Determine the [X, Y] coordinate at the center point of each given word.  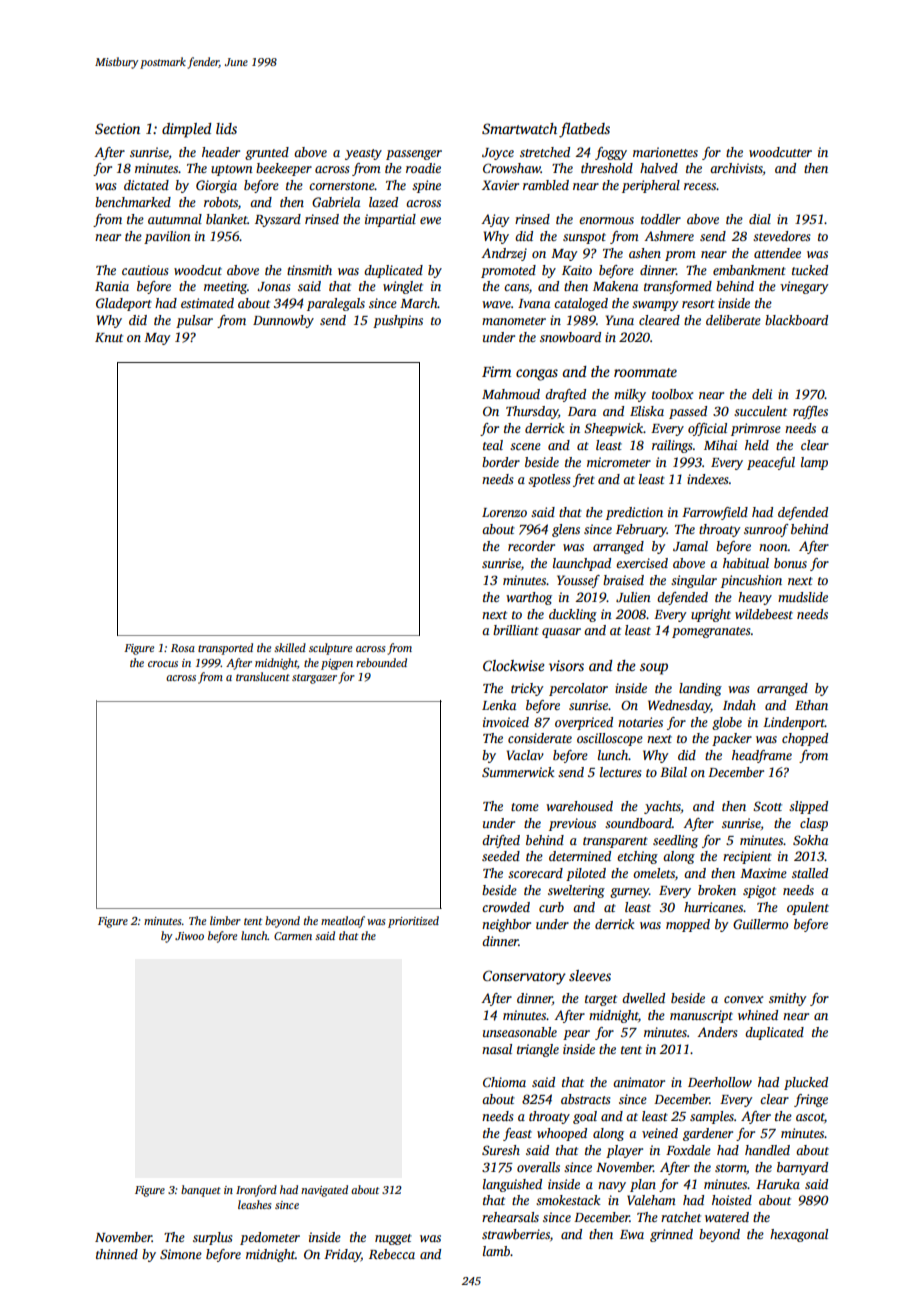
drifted [501, 841]
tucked [810, 270]
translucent [263, 676]
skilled [290, 647]
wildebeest [764, 614]
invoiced [506, 722]
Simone [181, 1254]
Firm [496, 371]
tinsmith [309, 270]
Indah [739, 705]
